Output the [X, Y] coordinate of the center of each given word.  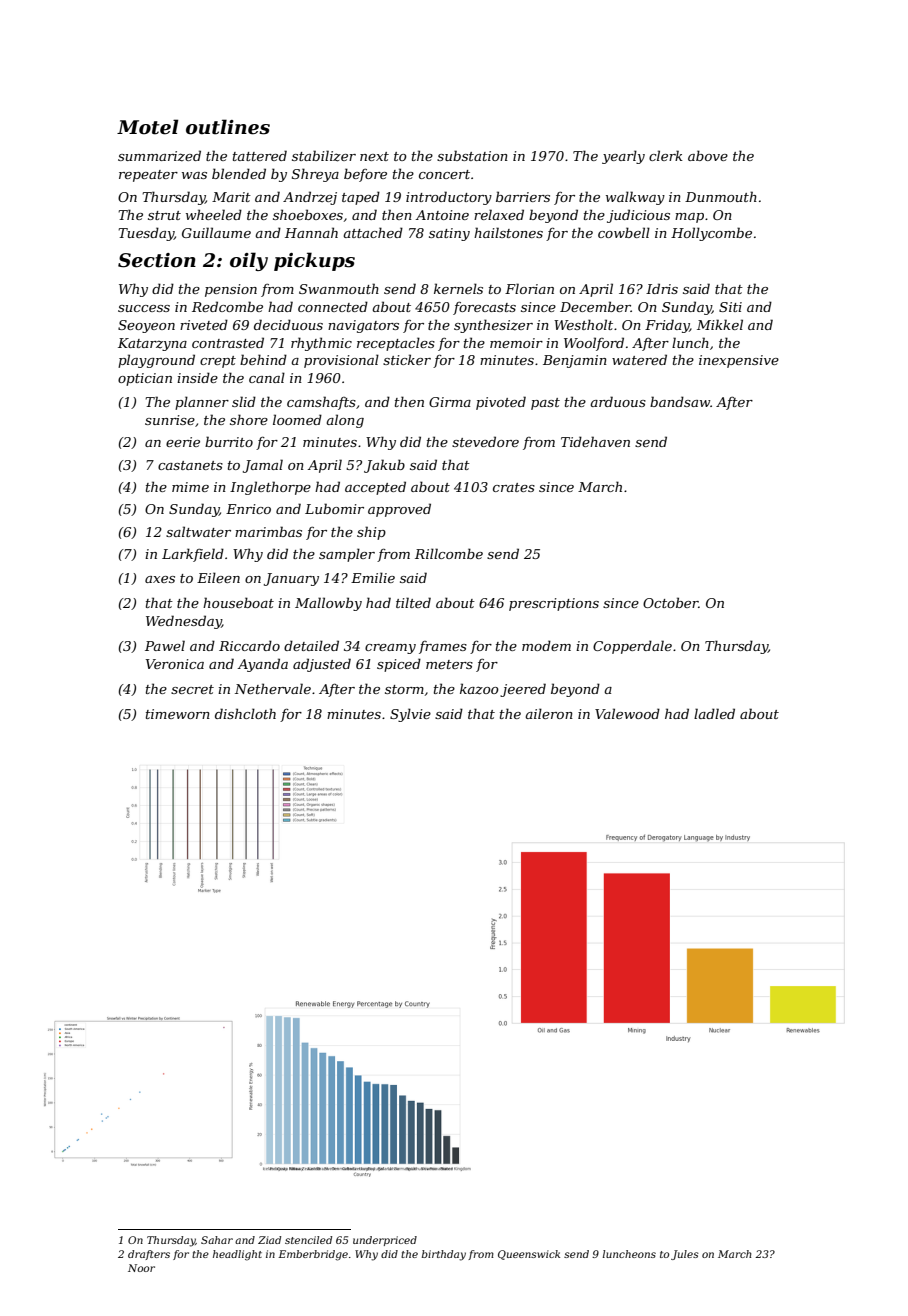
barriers [523, 196]
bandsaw [680, 401]
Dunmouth [721, 196]
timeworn [178, 714]
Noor [141, 1268]
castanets [190, 465]
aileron [549, 713]
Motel [148, 127]
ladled [714, 713]
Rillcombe [449, 553]
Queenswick [529, 1255]
